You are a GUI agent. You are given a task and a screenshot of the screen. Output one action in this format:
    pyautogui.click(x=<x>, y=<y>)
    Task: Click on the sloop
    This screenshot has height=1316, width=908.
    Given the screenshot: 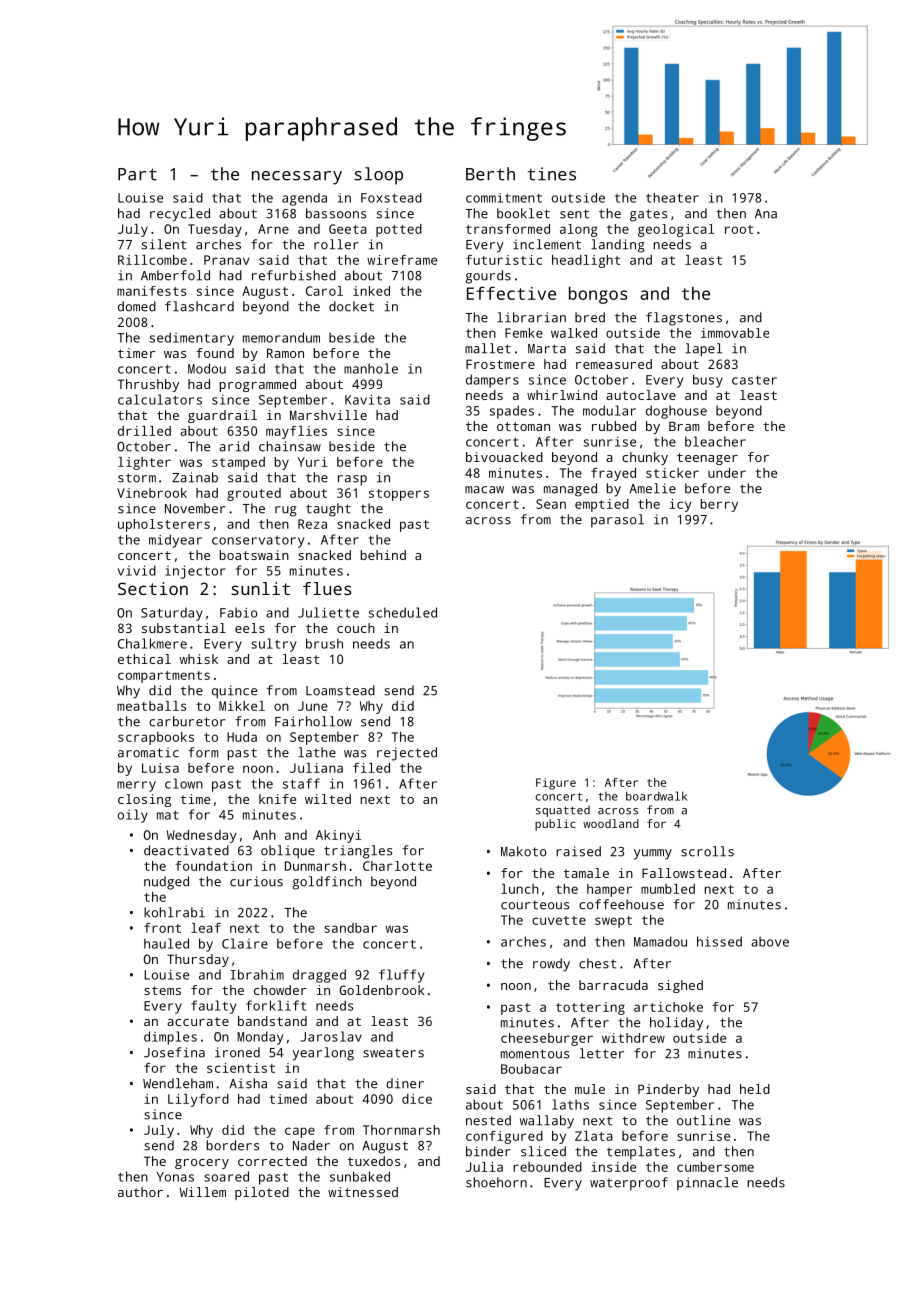 What is the action you would take?
    pyautogui.click(x=378, y=176)
